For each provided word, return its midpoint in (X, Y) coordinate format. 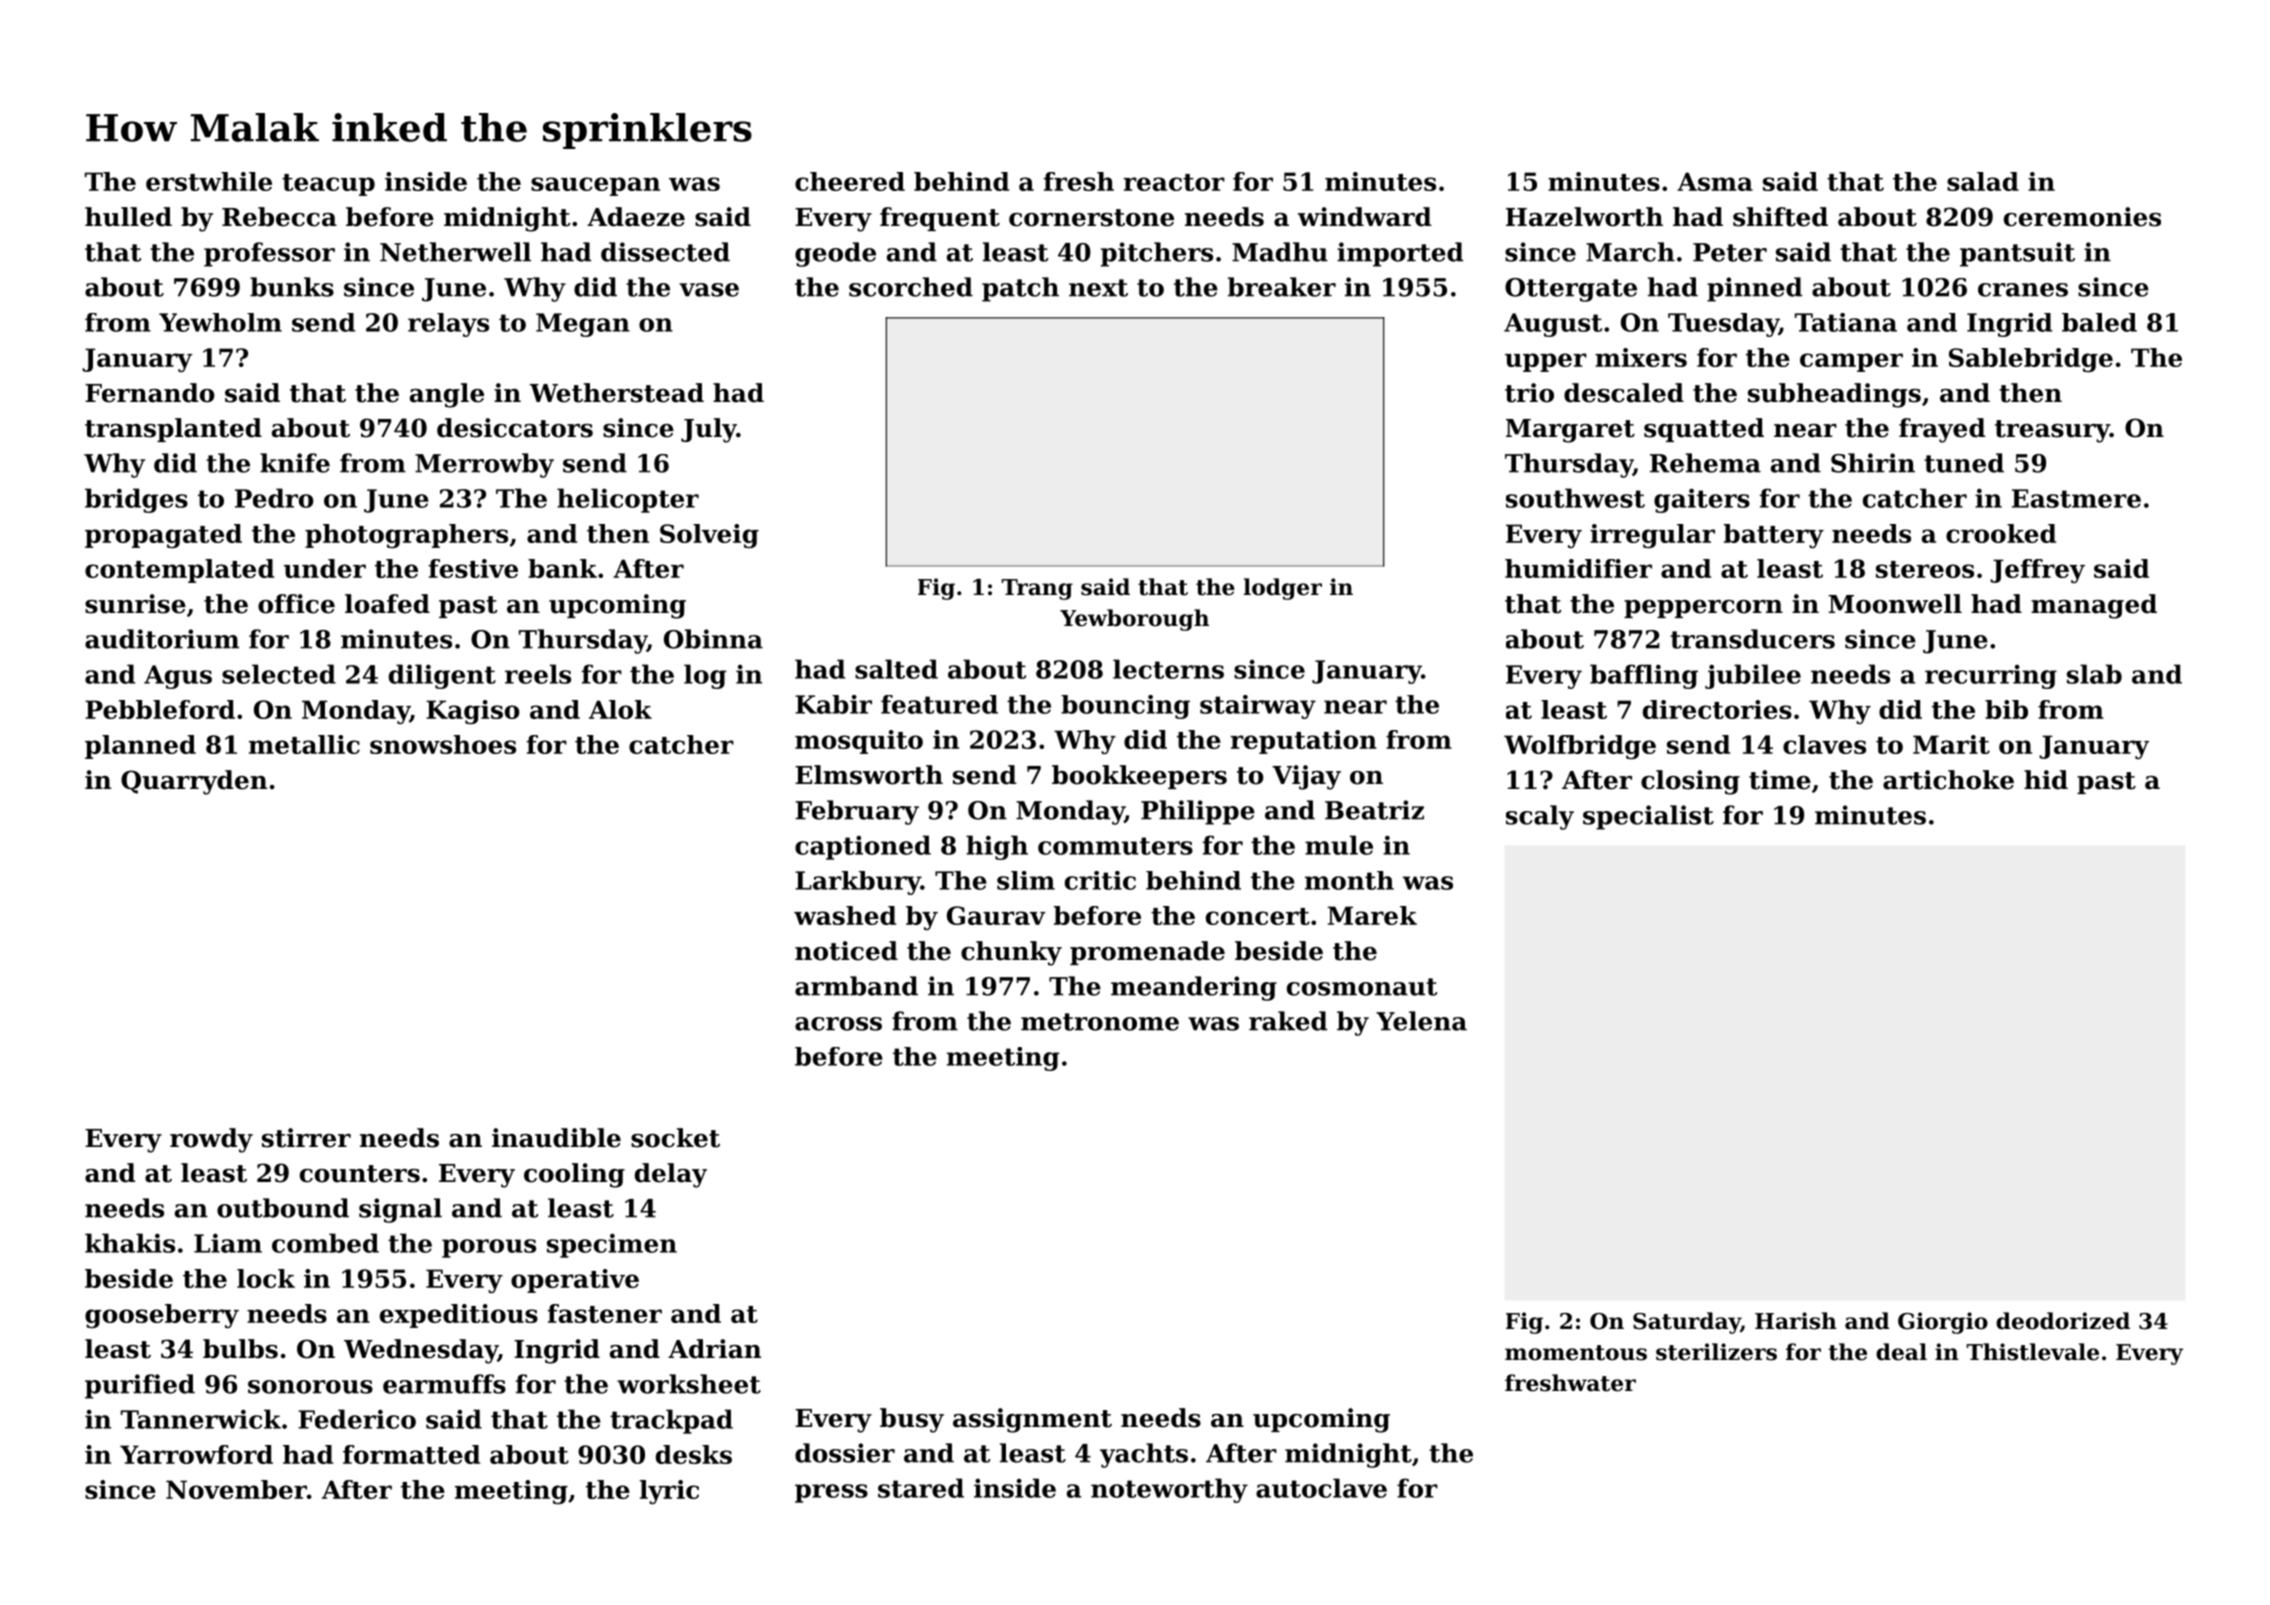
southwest (1575, 498)
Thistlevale (2032, 1352)
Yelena (1421, 1021)
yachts (1144, 1455)
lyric (669, 1492)
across (838, 1024)
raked (1288, 1021)
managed (2094, 606)
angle (447, 395)
